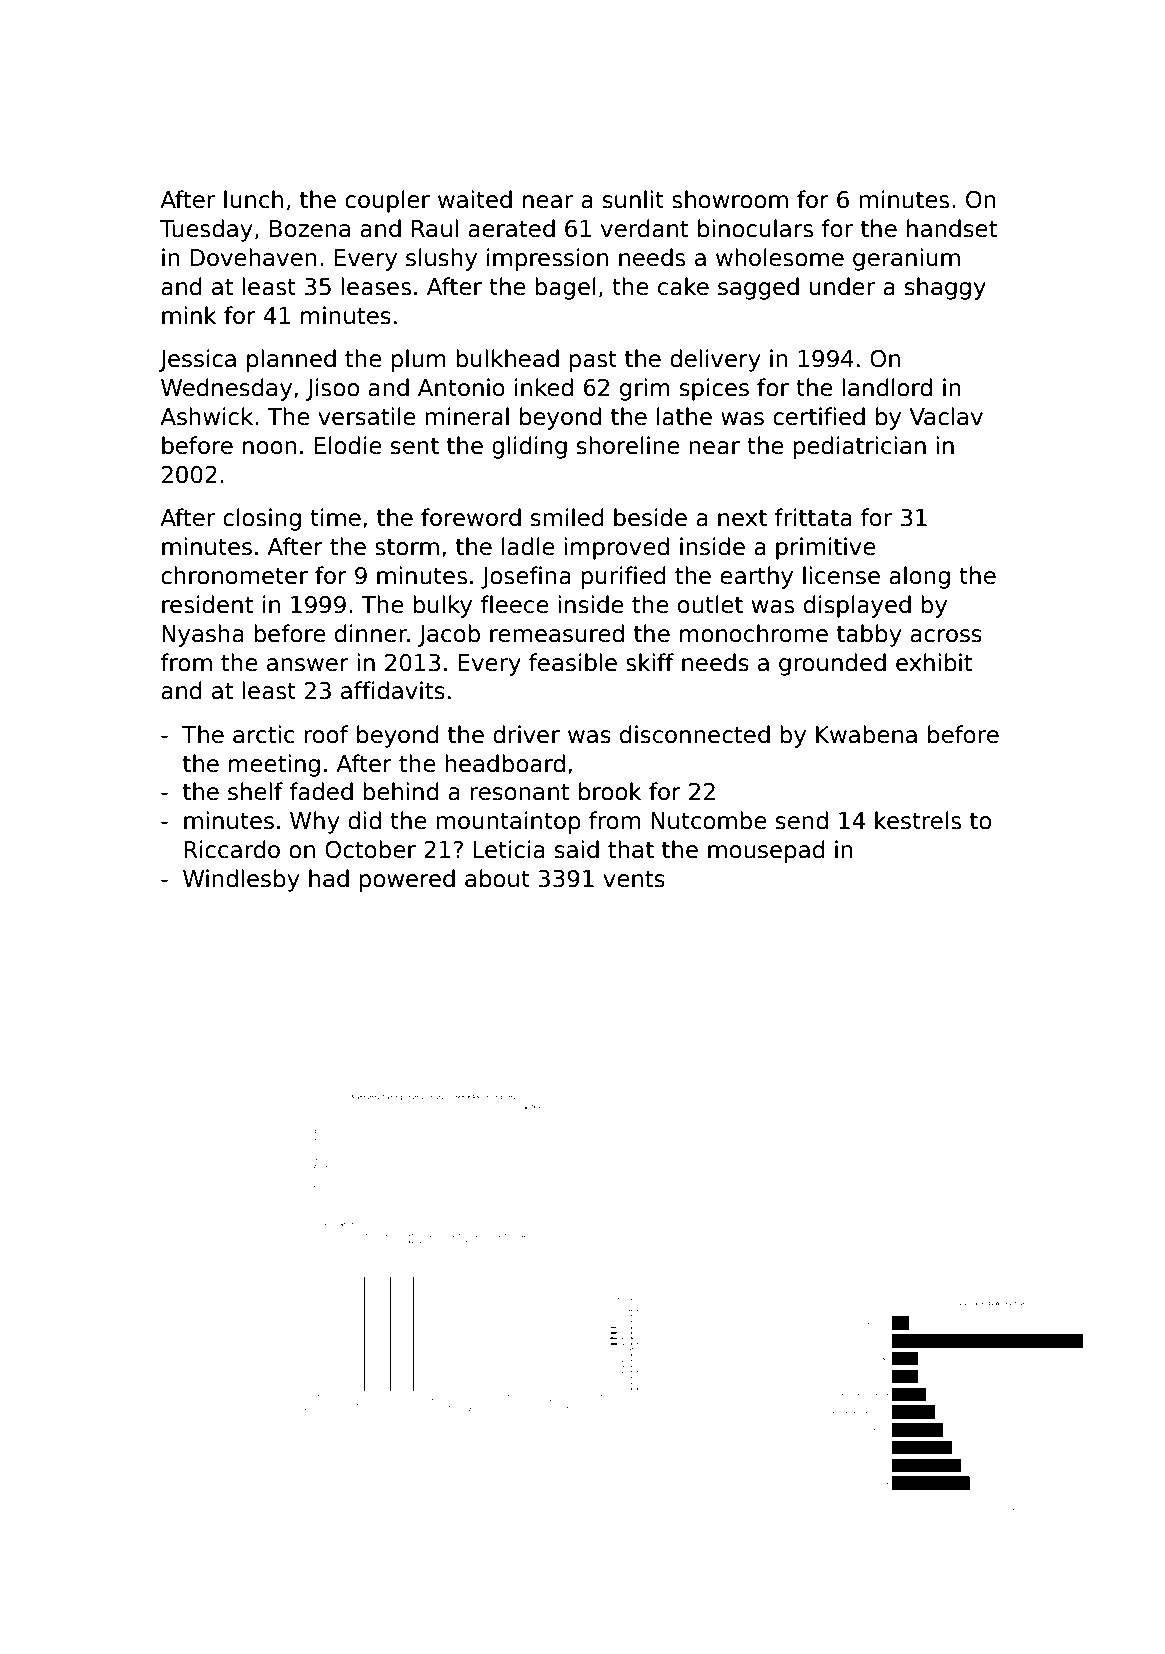 The width and height of the page is (1165, 1654). I want to click on certified, so click(819, 416).
